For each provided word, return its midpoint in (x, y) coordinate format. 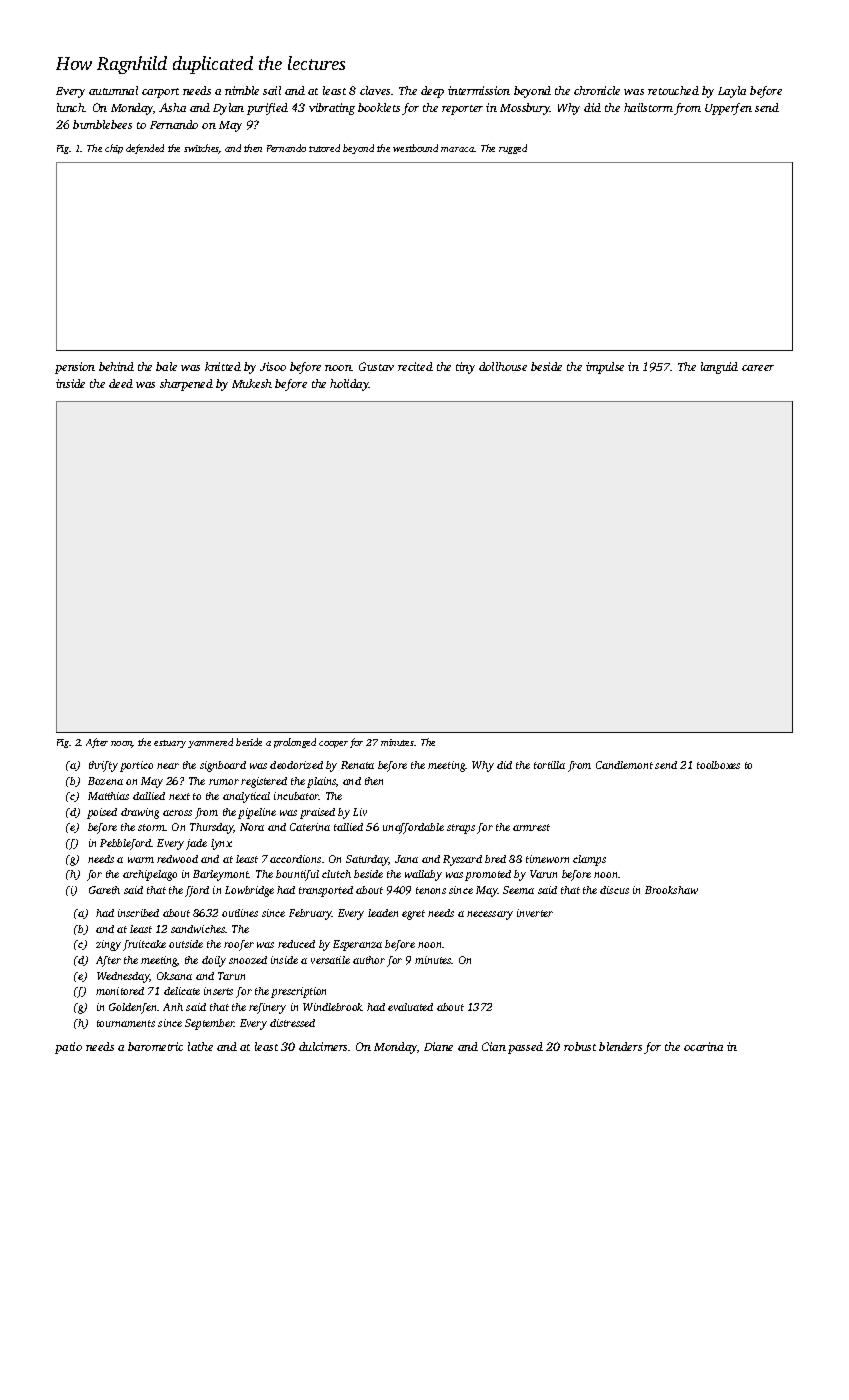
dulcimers (324, 1046)
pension (75, 368)
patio (68, 1048)
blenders (620, 1046)
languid (719, 368)
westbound (415, 148)
